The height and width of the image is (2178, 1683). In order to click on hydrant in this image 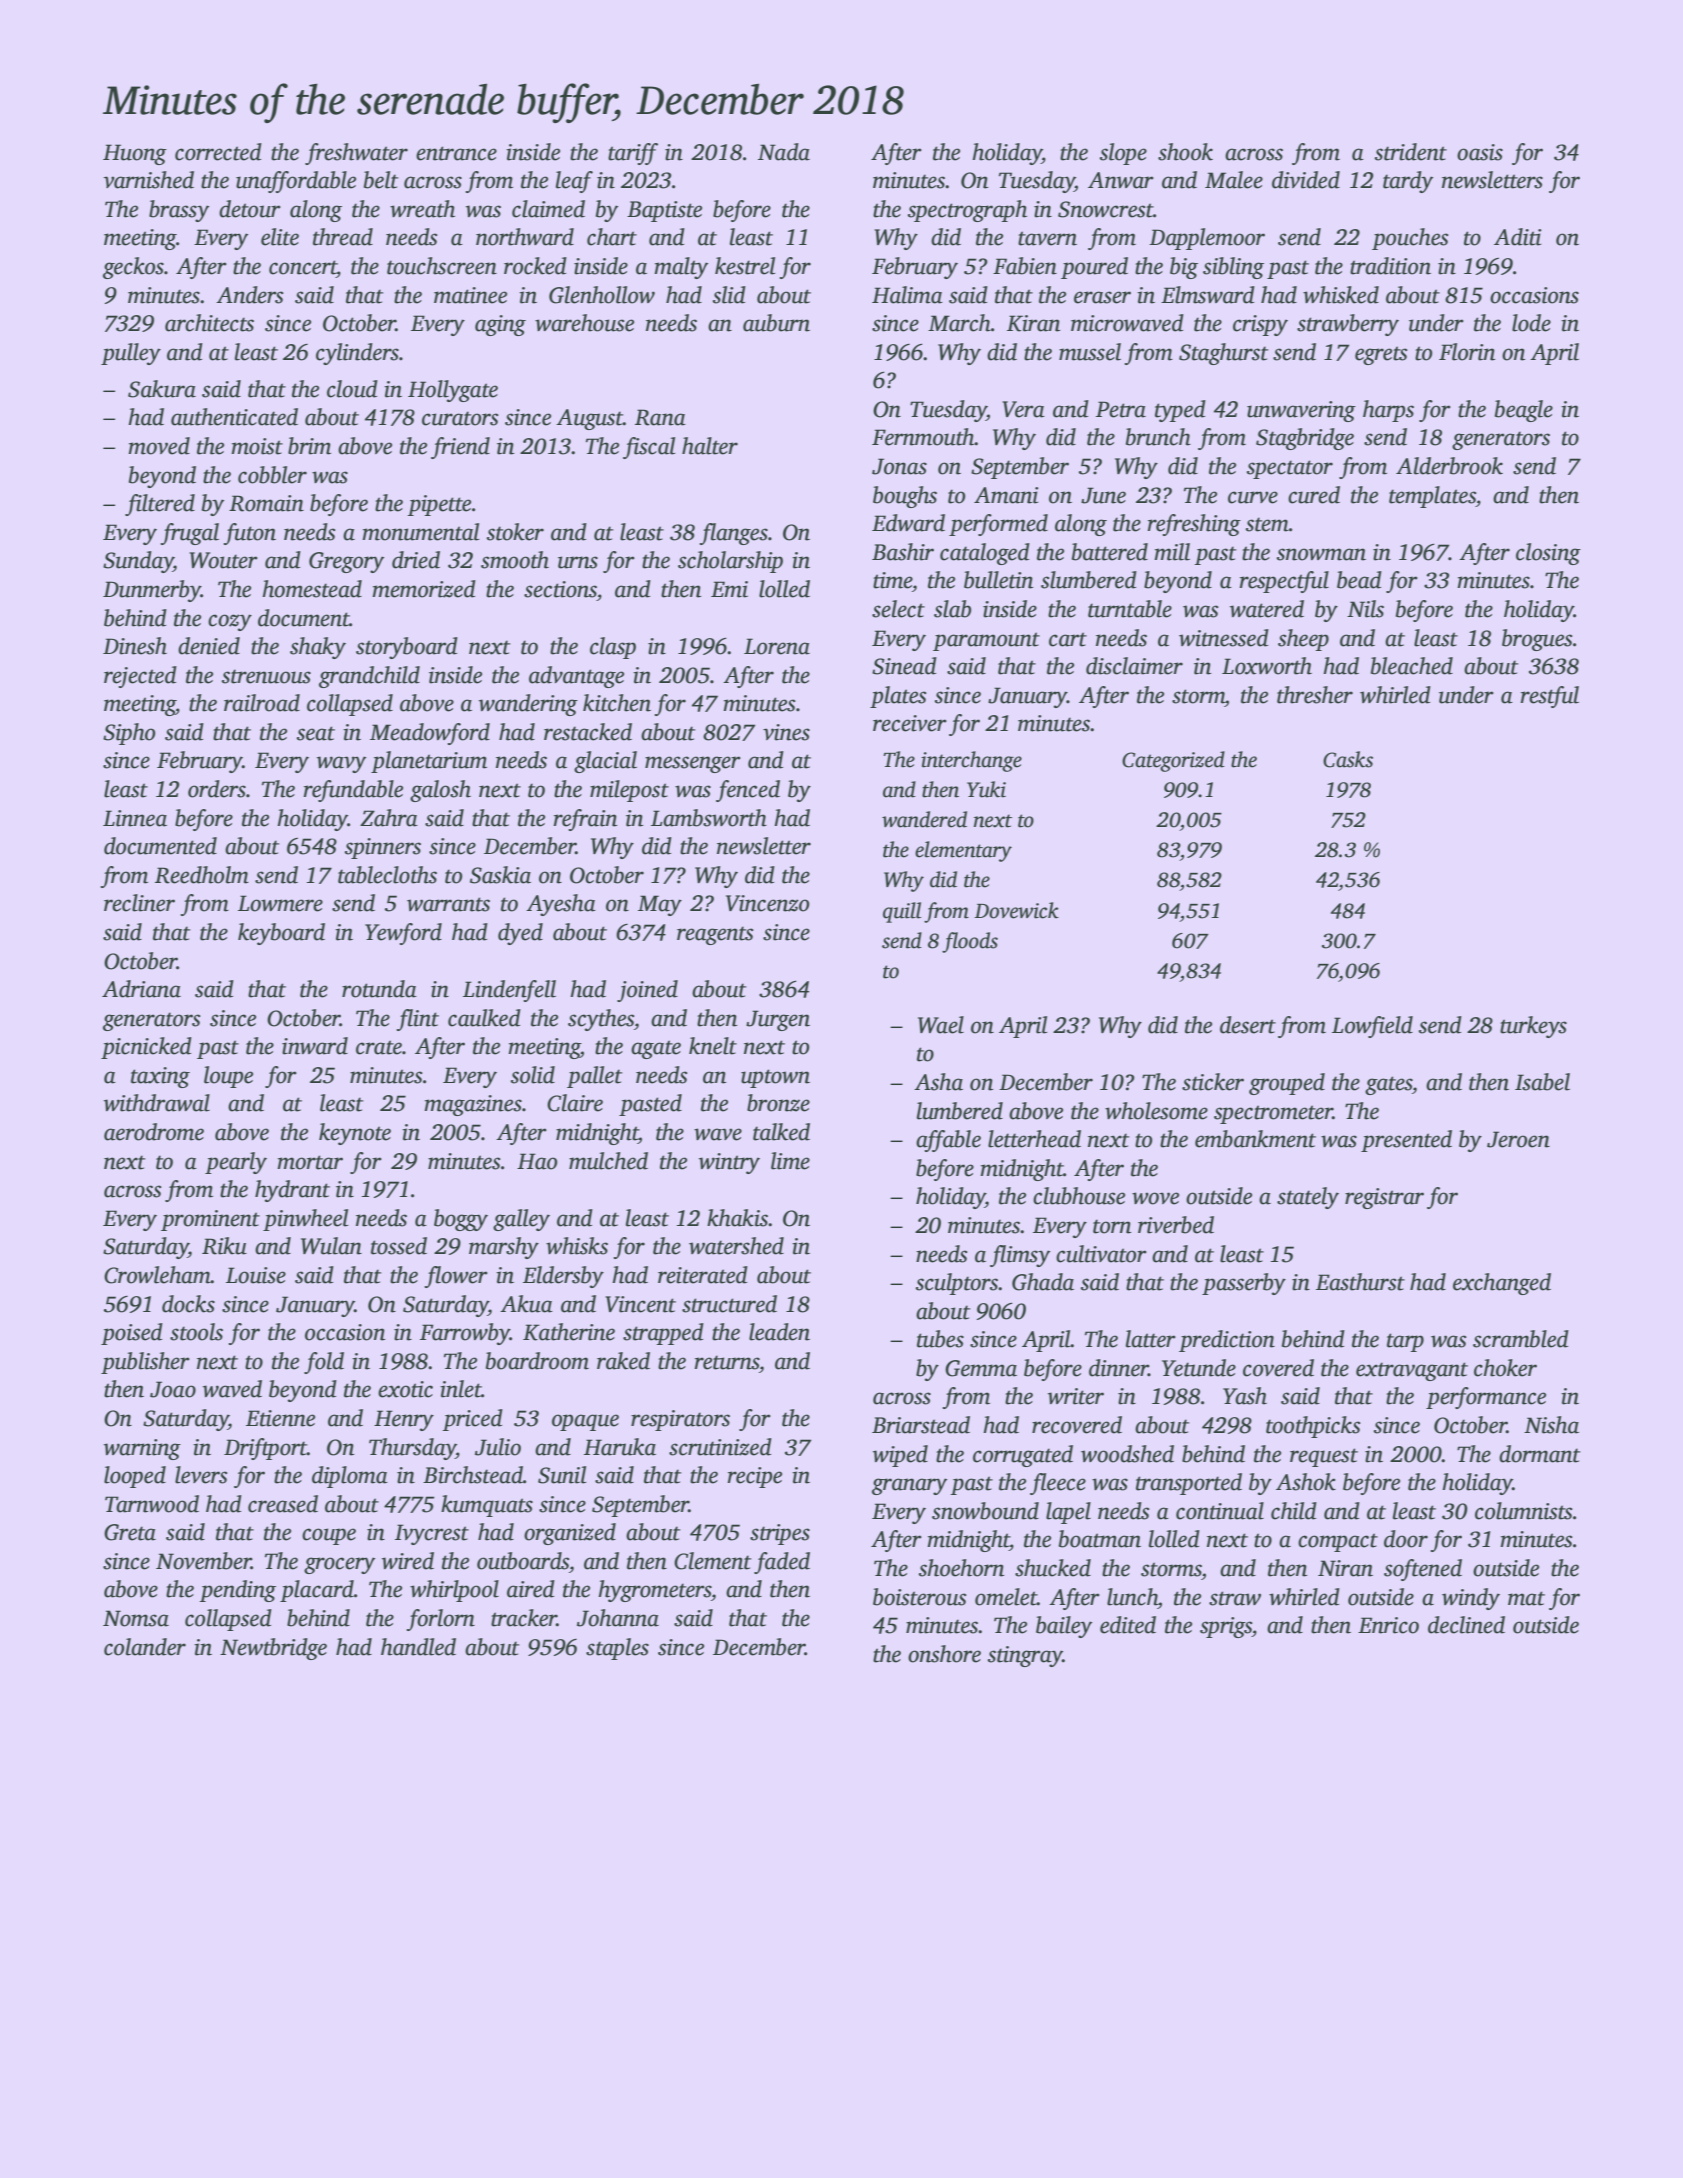, I will do `click(292, 1191)`.
